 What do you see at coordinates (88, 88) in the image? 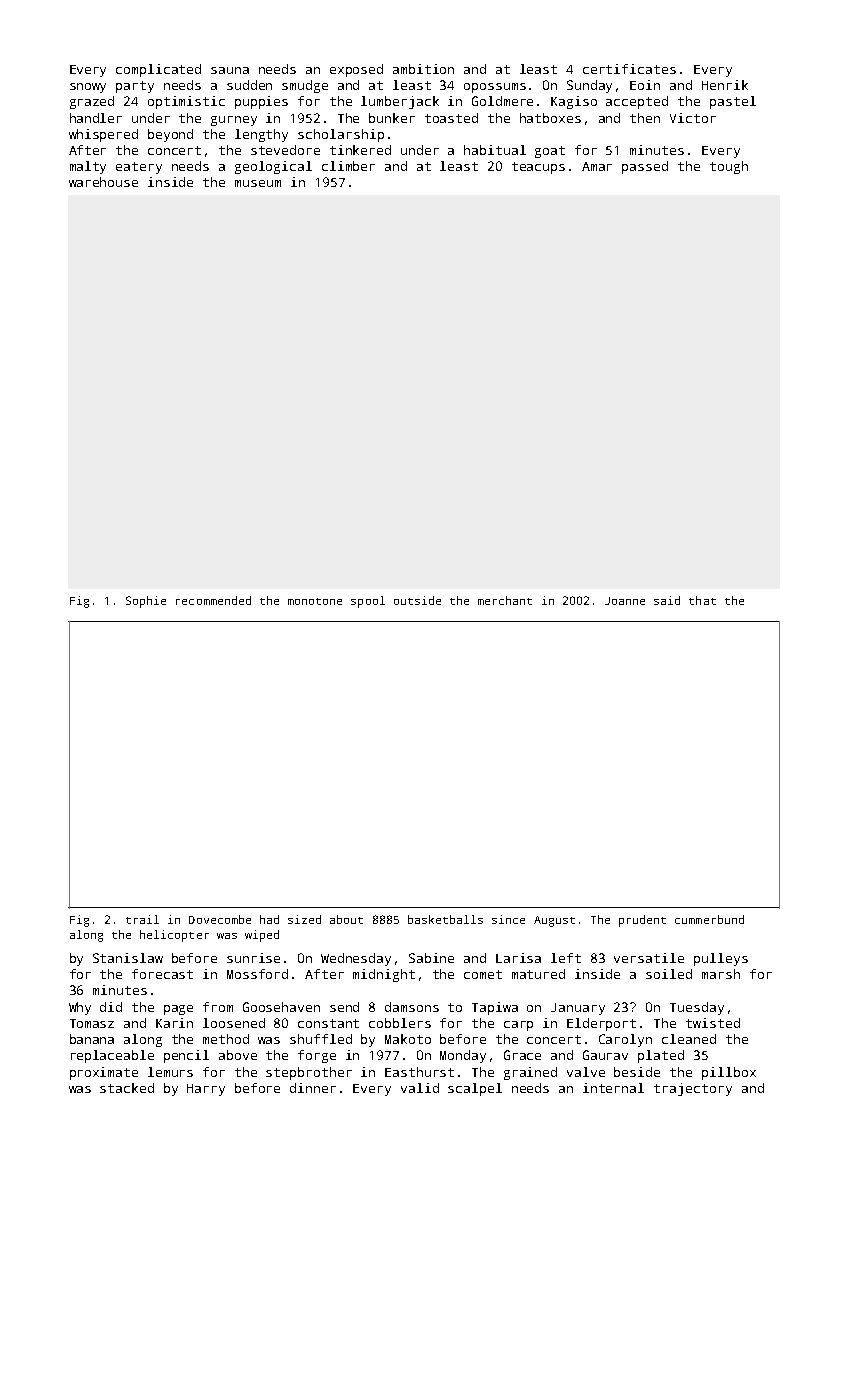
I see `snowy` at bounding box center [88, 88].
